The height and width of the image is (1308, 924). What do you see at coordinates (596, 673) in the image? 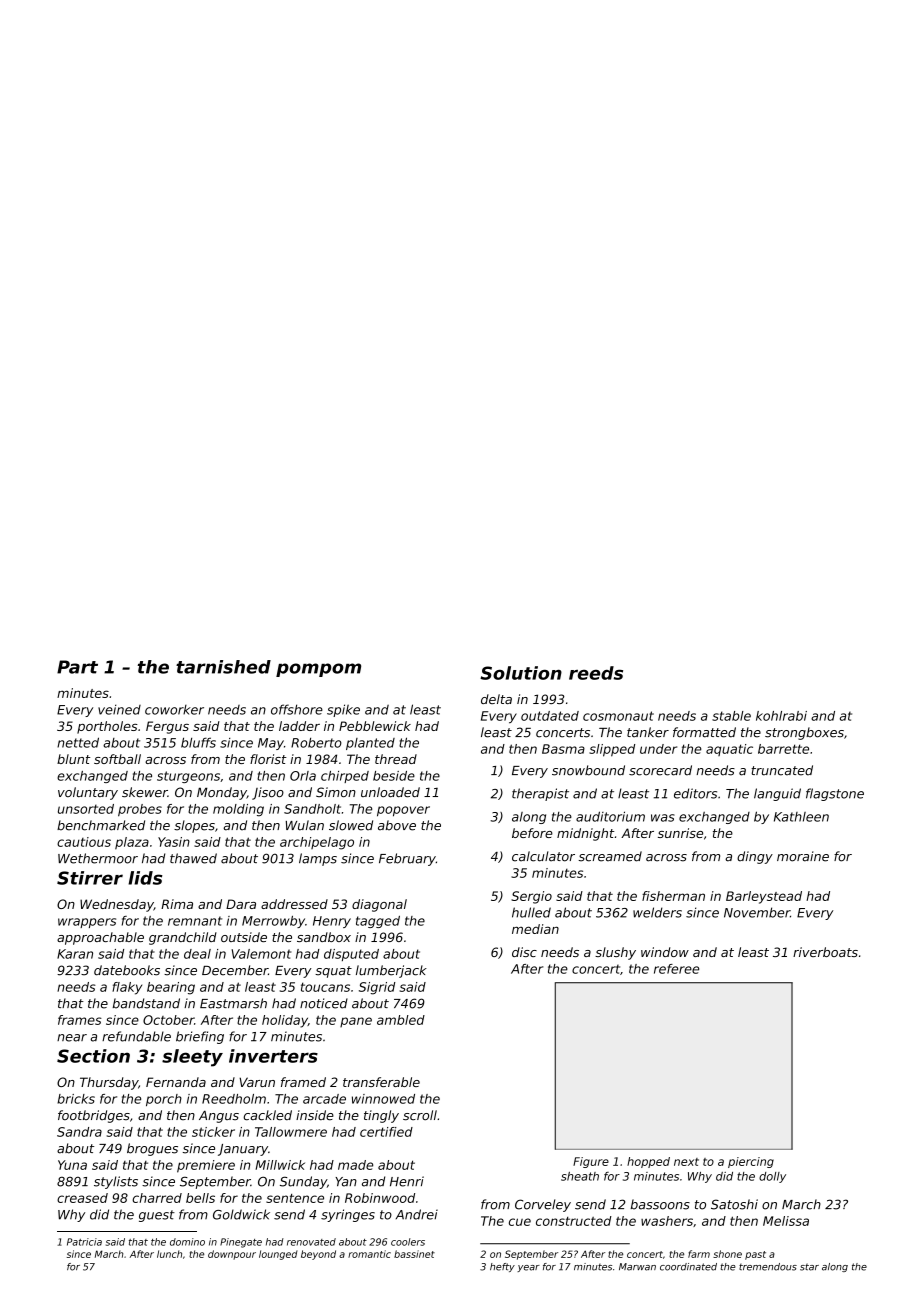
I see `reeds` at bounding box center [596, 673].
